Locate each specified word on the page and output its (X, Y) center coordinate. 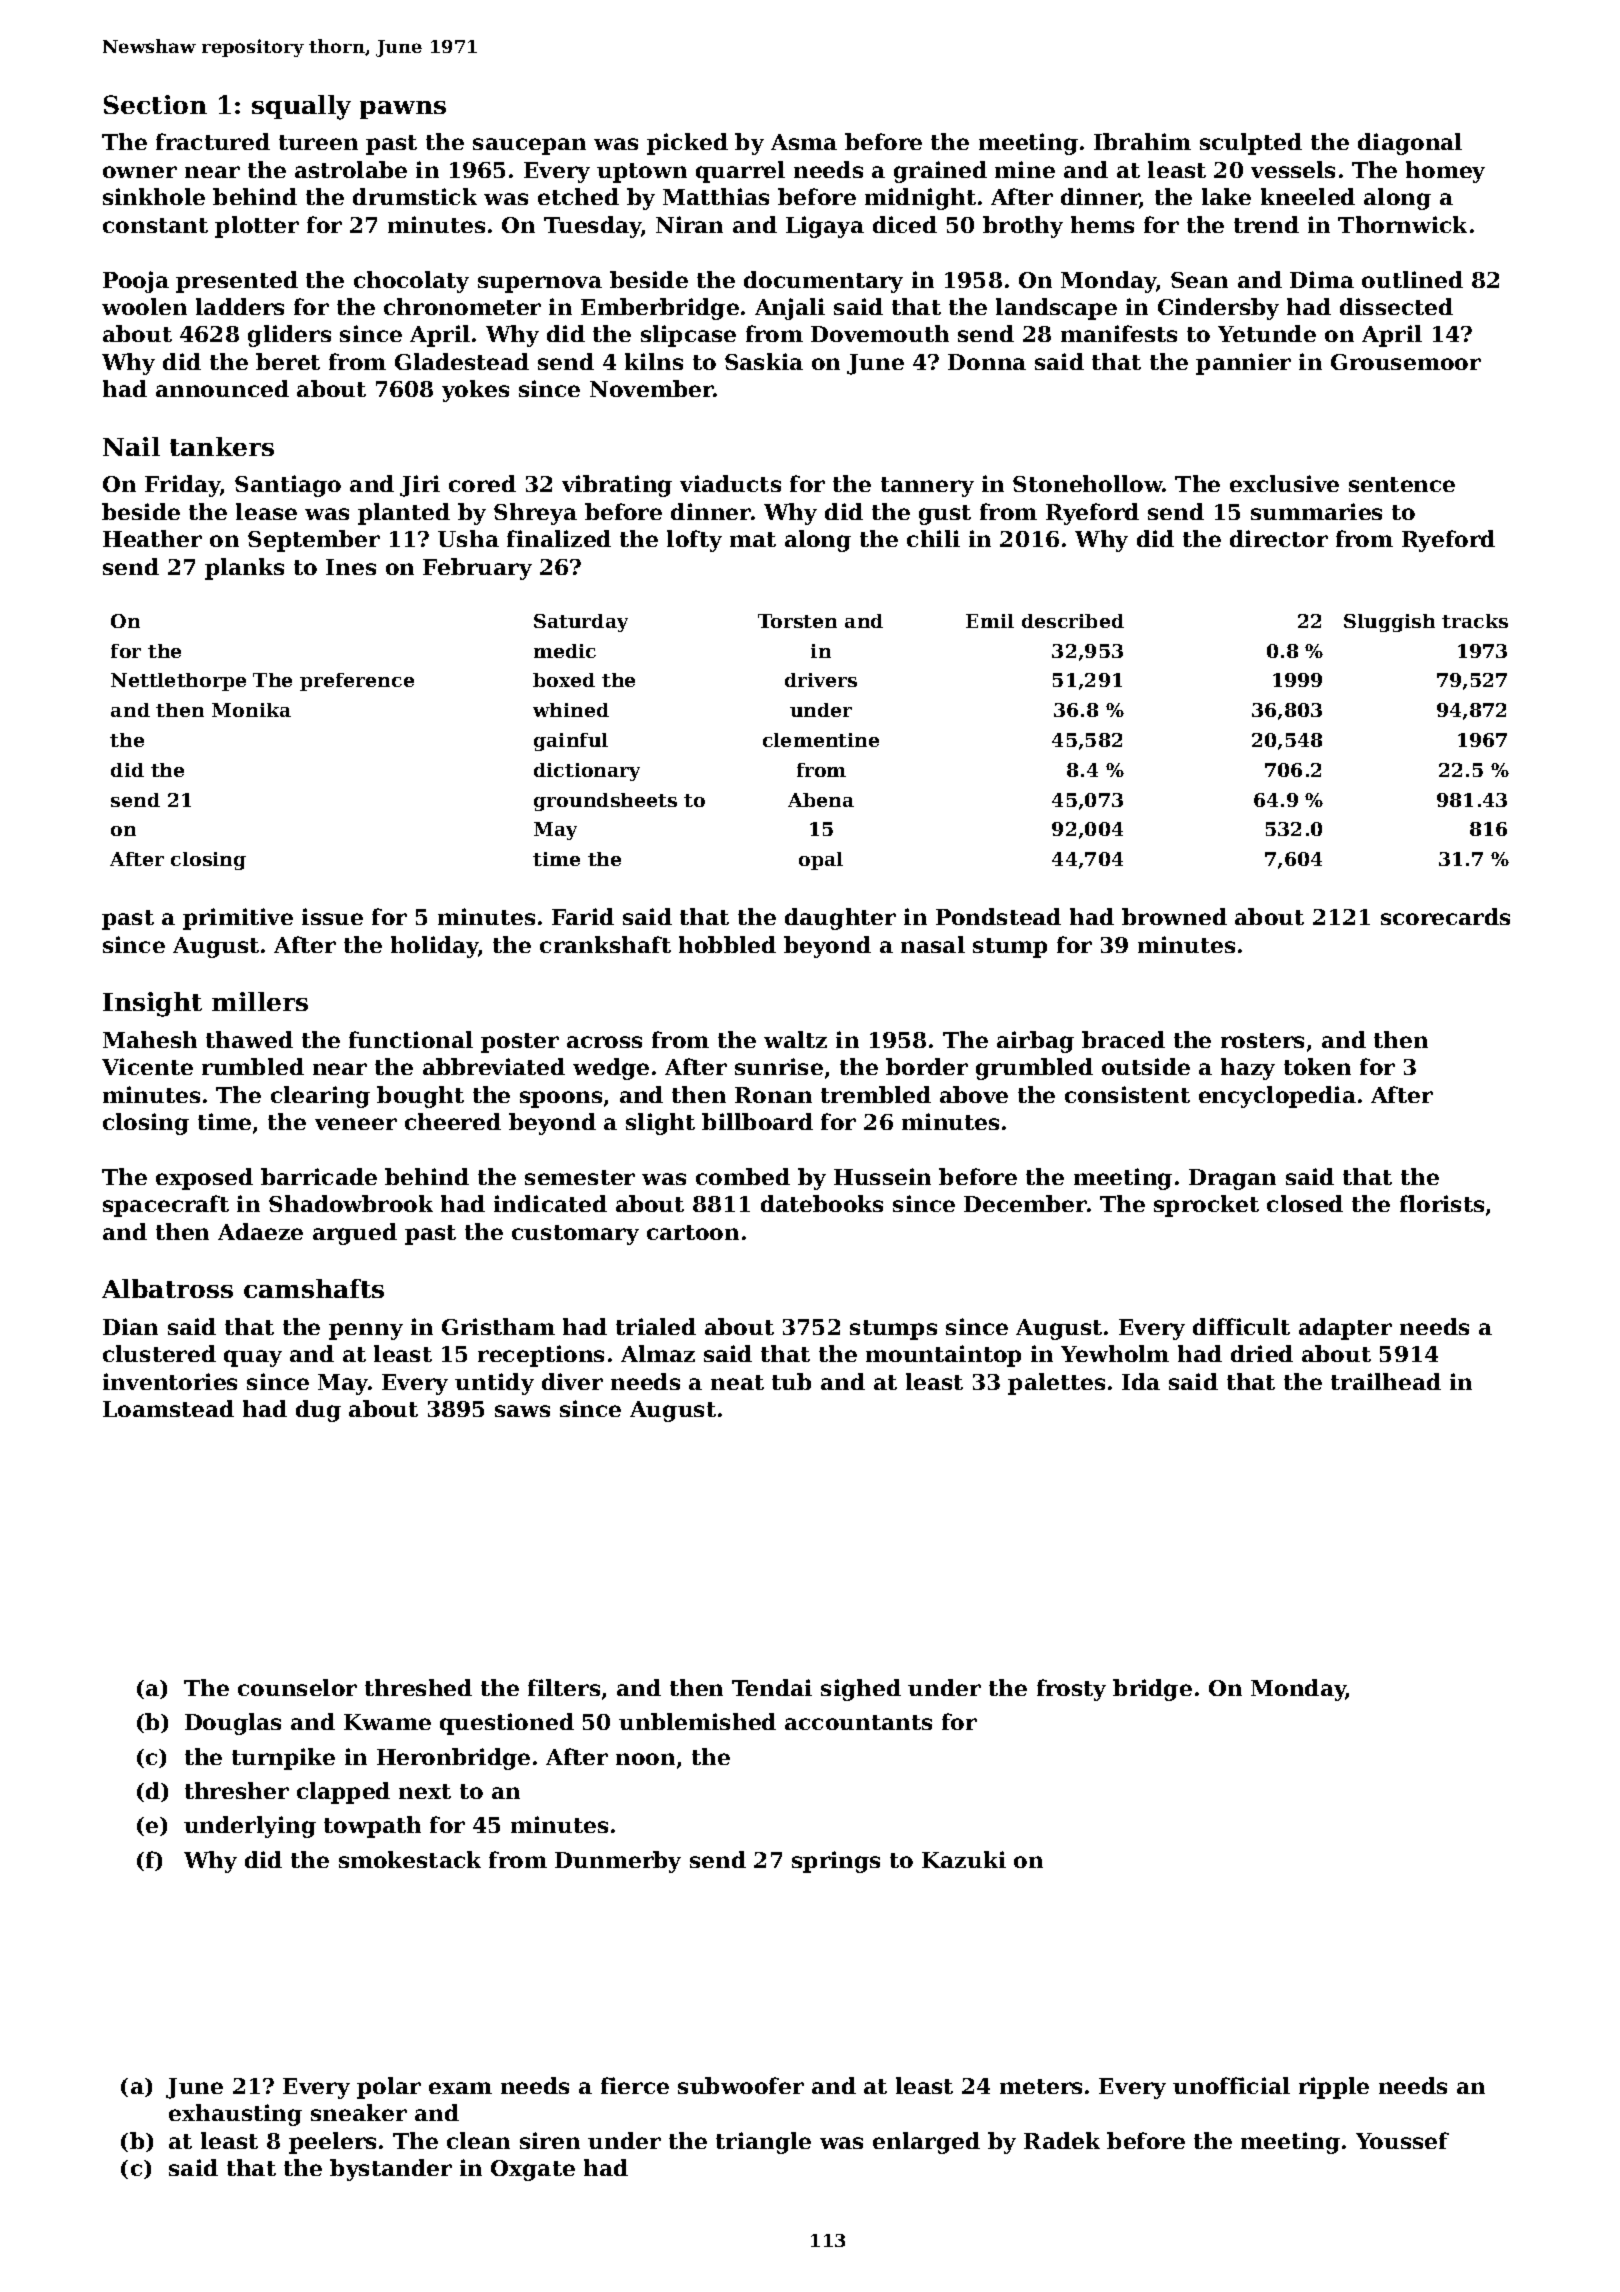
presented (237, 282)
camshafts (314, 1288)
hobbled (727, 944)
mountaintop (943, 1356)
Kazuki (964, 1859)
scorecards (1445, 916)
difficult (1241, 1326)
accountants (858, 1722)
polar (389, 2088)
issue (332, 916)
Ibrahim (1142, 141)
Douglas (233, 1724)
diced (905, 224)
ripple (1334, 2088)
